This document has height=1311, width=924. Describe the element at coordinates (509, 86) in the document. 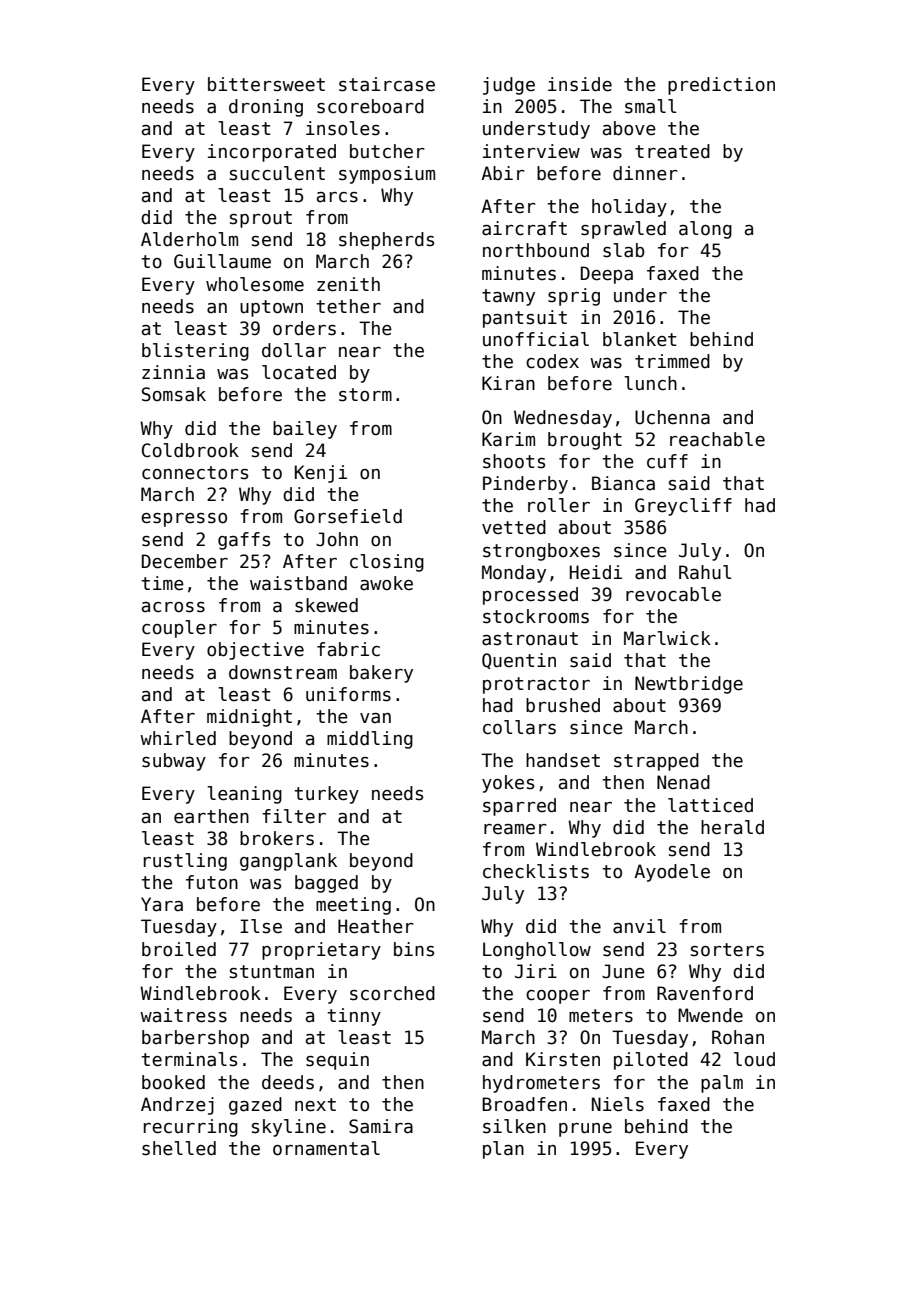

I see `judge` at that location.
